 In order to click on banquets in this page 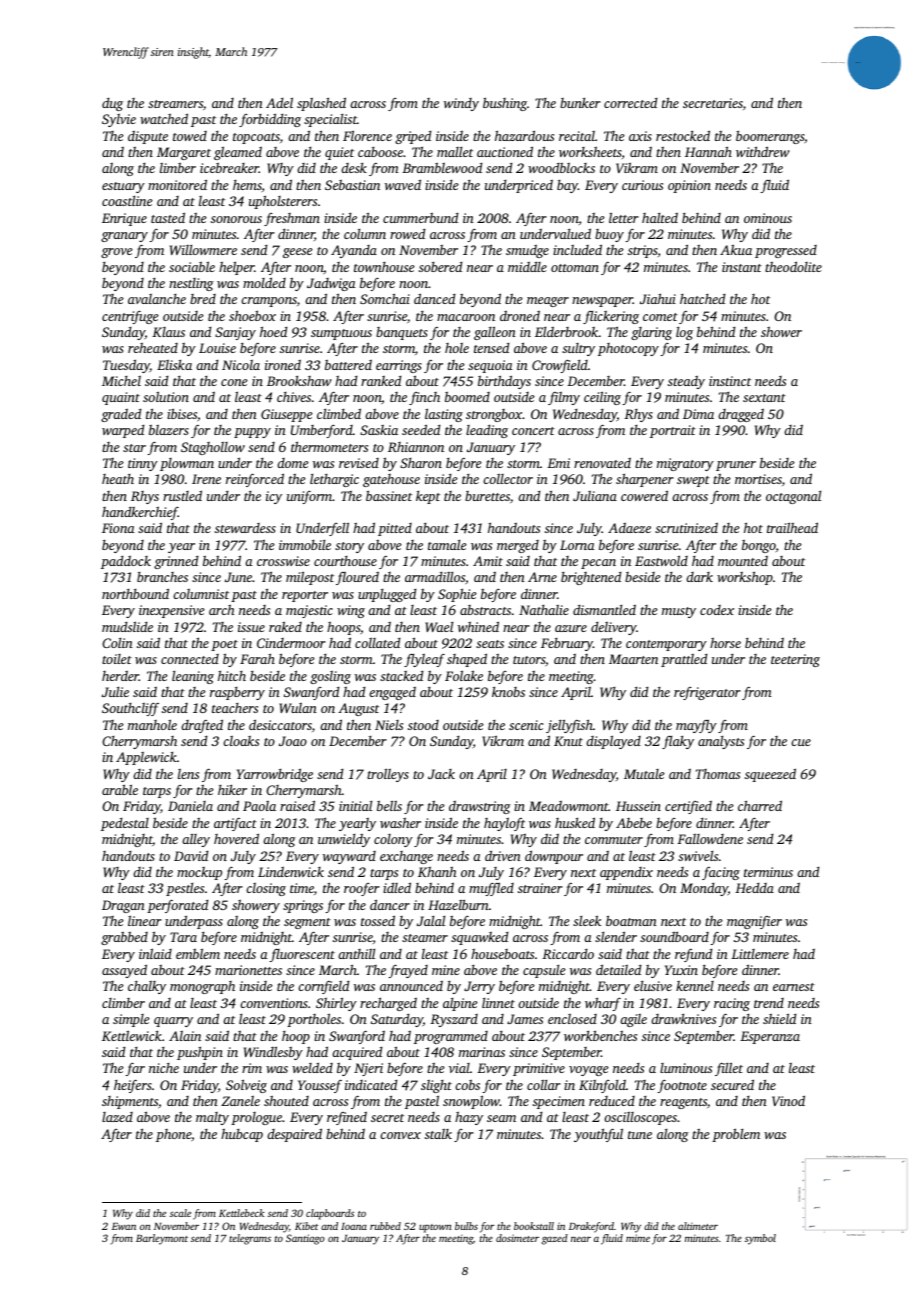, I will do `click(402, 333)`.
